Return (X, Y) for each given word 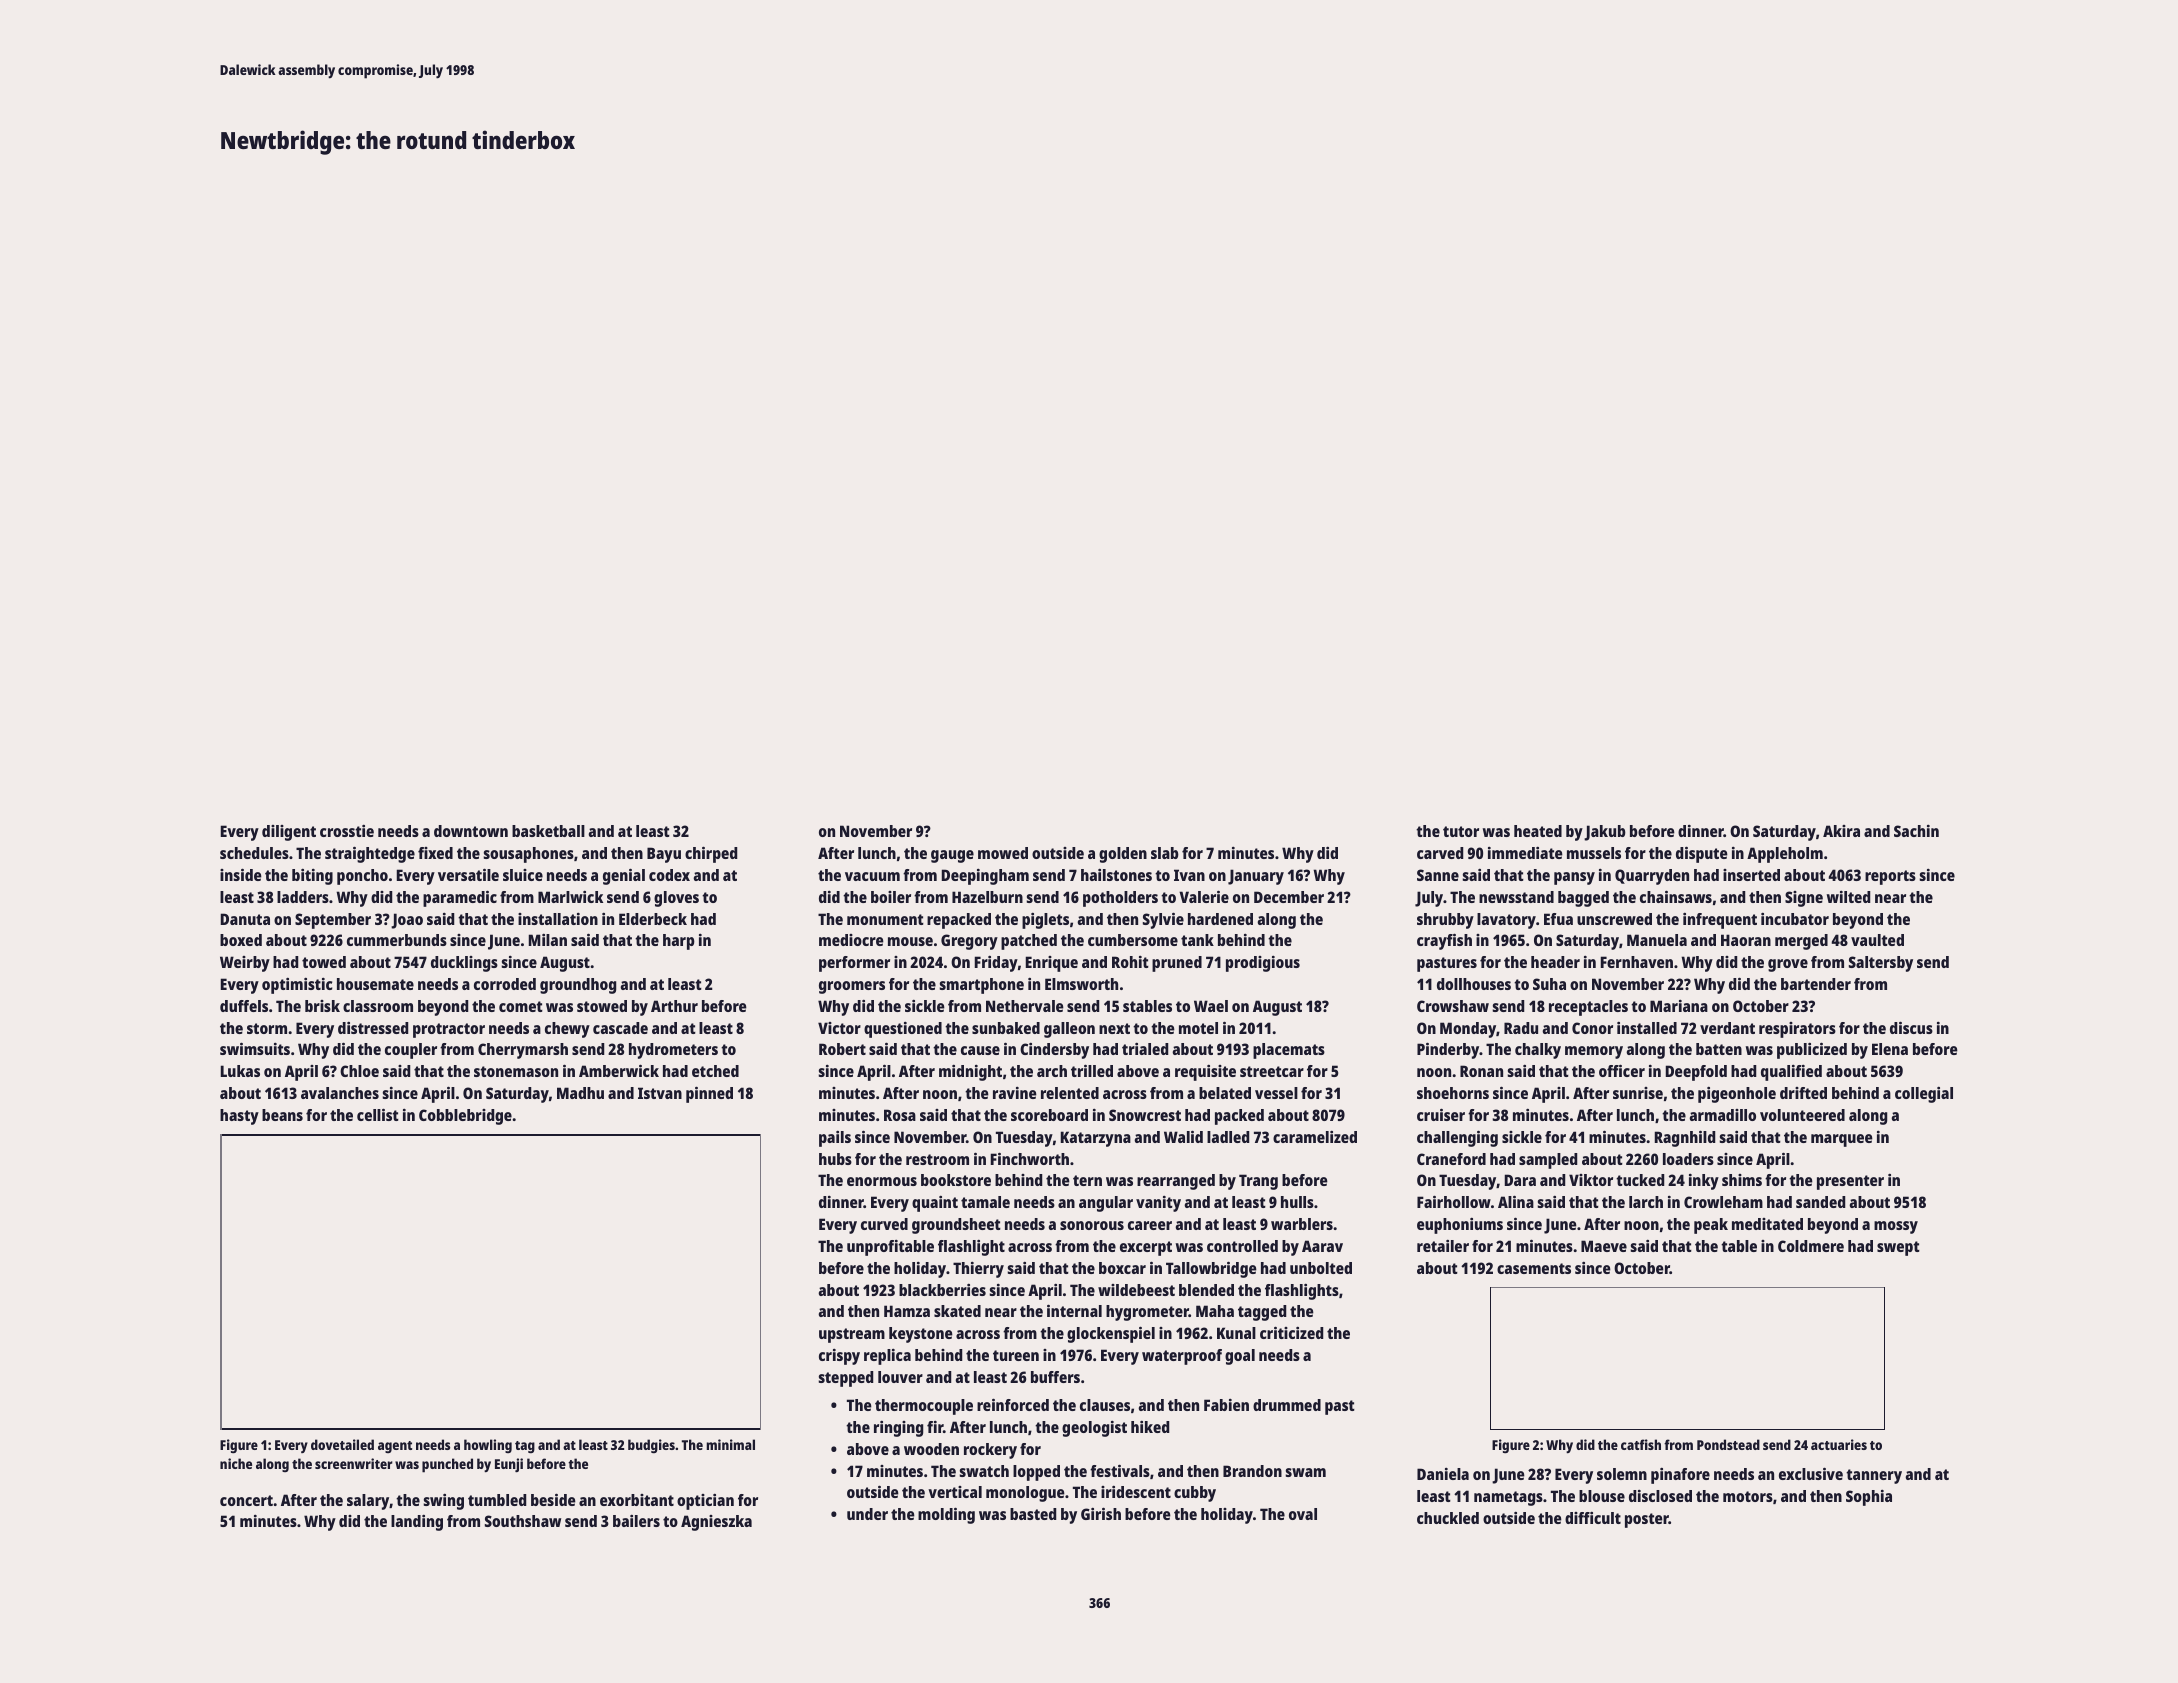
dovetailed (342, 1444)
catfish (1641, 1444)
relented (1070, 1093)
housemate (375, 984)
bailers (636, 1521)
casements (1534, 1268)
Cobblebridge (465, 1117)
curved (884, 1224)
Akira (1841, 831)
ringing (898, 1429)
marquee (1842, 1140)
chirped (711, 854)
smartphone (981, 986)
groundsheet (956, 1226)
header (1555, 962)
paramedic (460, 898)
